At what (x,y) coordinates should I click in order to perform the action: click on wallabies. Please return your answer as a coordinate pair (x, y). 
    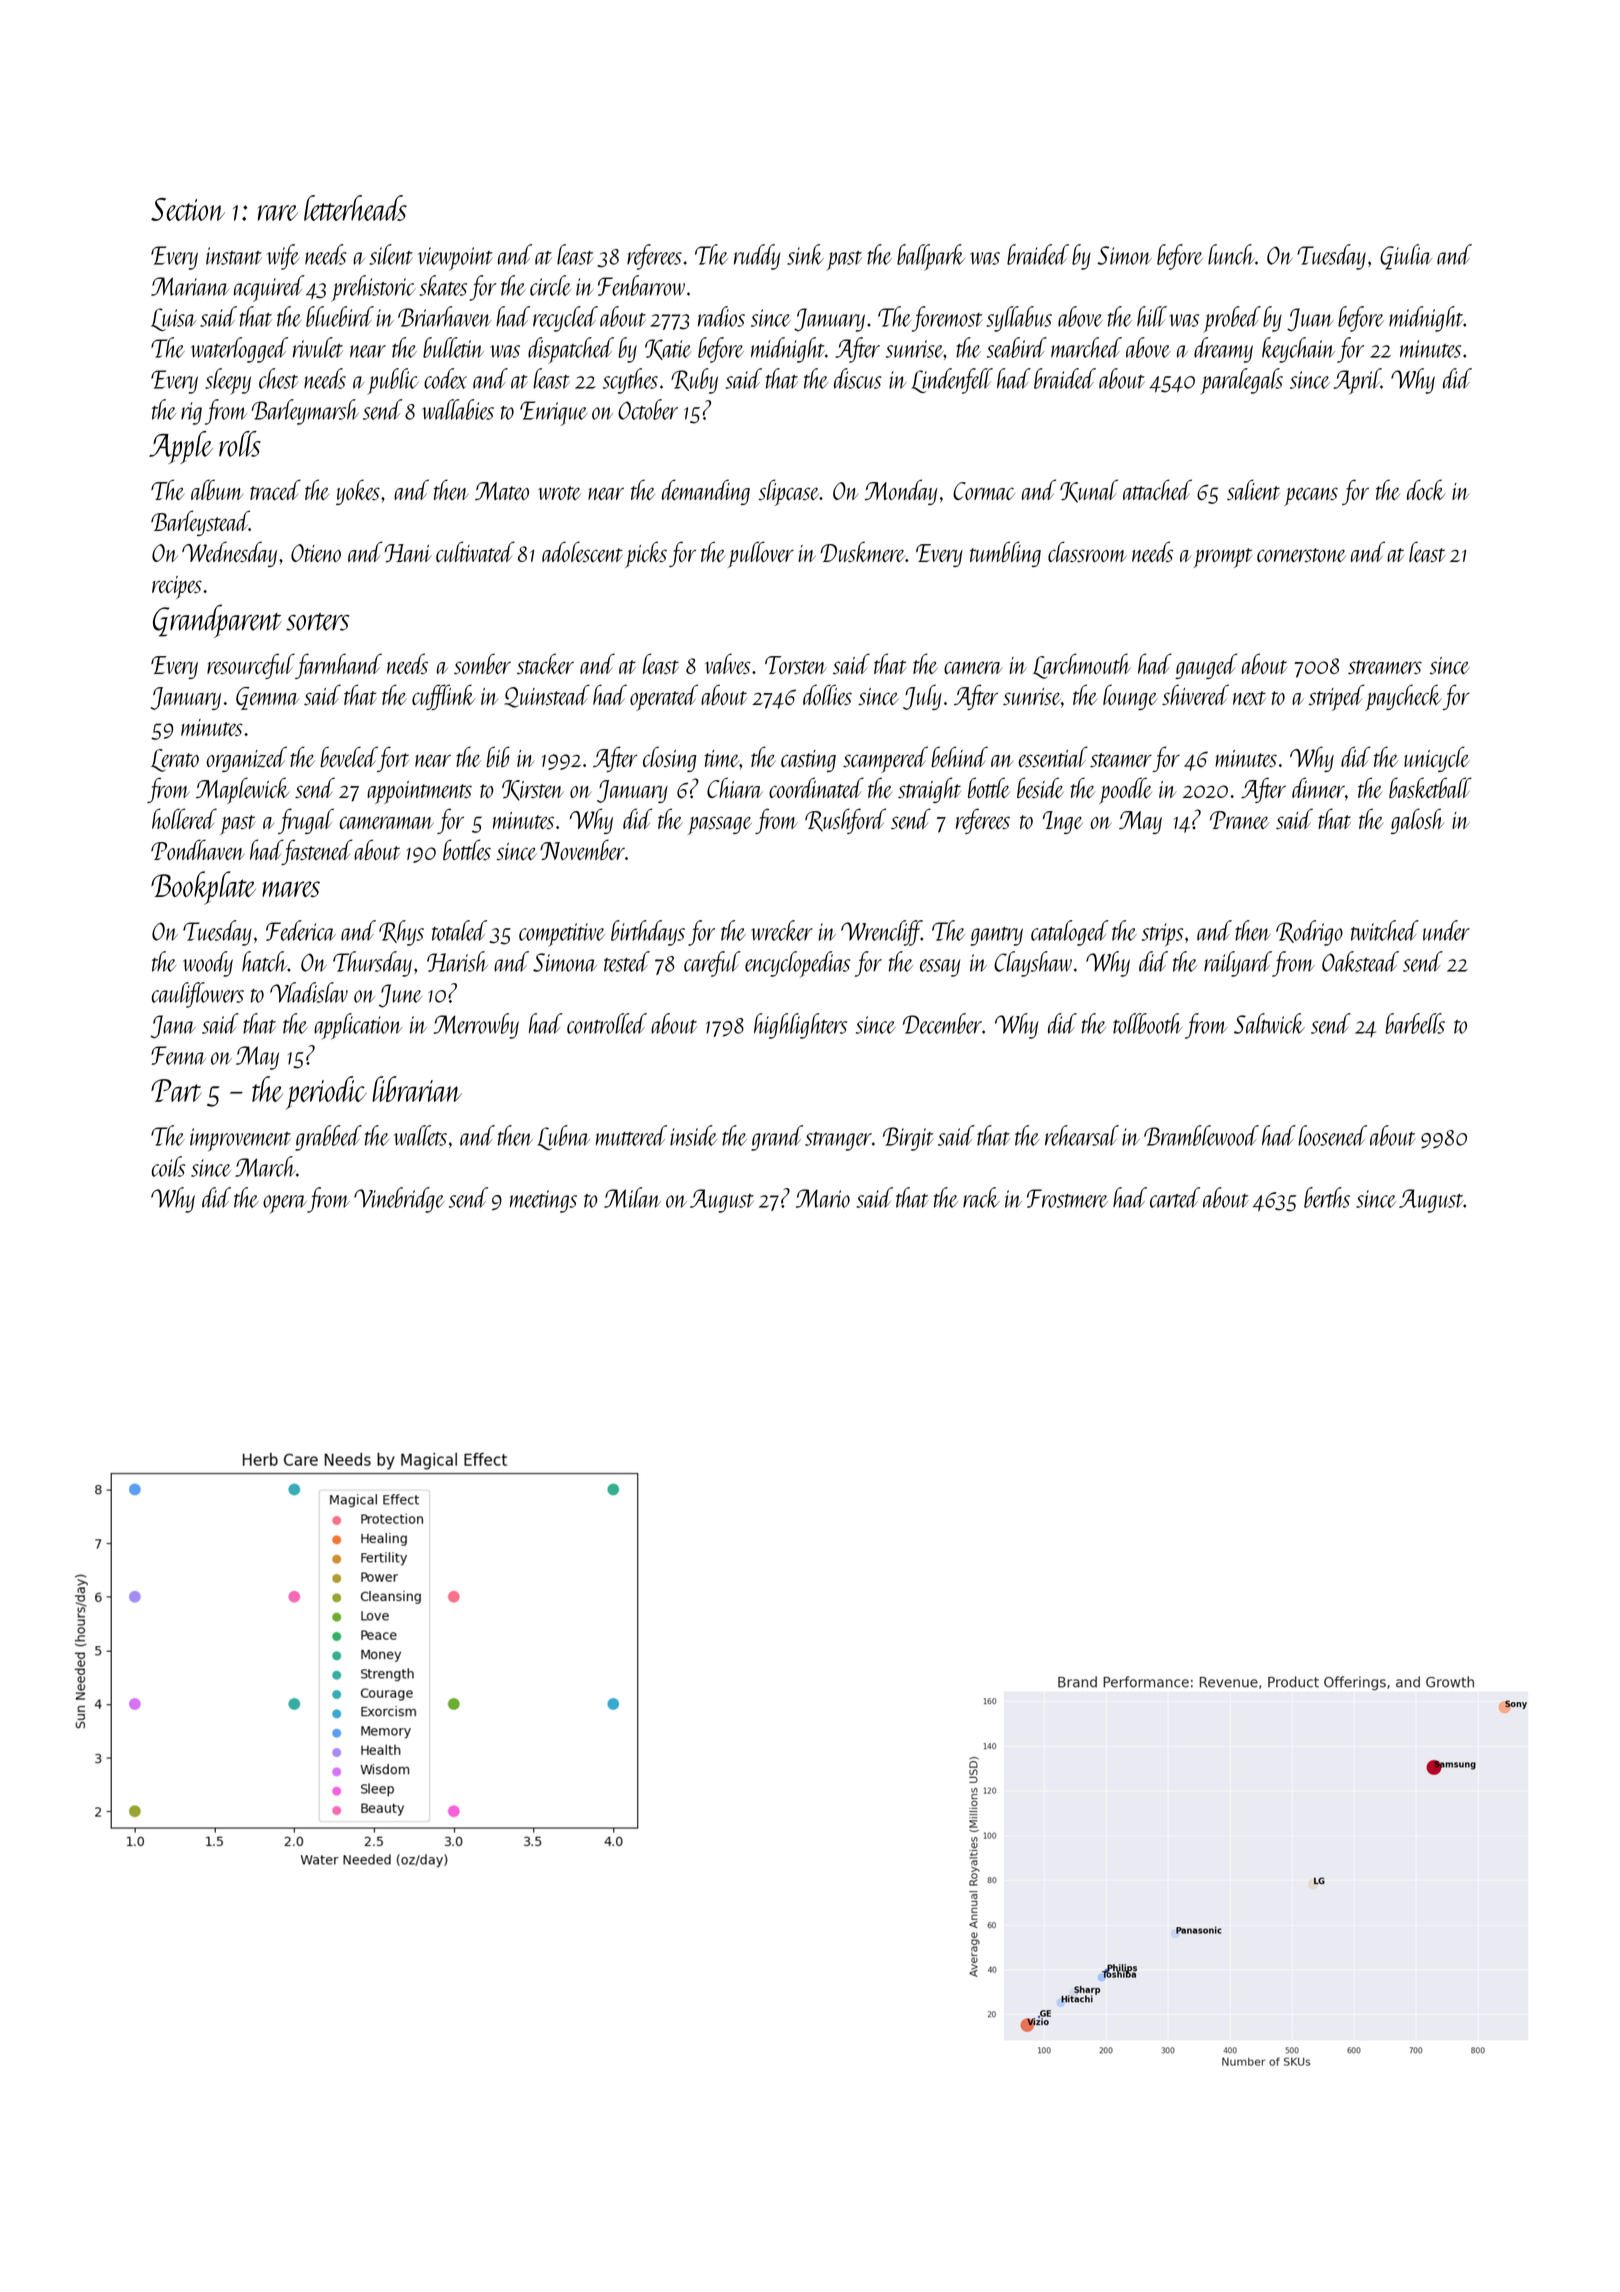
    Looking at the image, I should click on (458, 409).
